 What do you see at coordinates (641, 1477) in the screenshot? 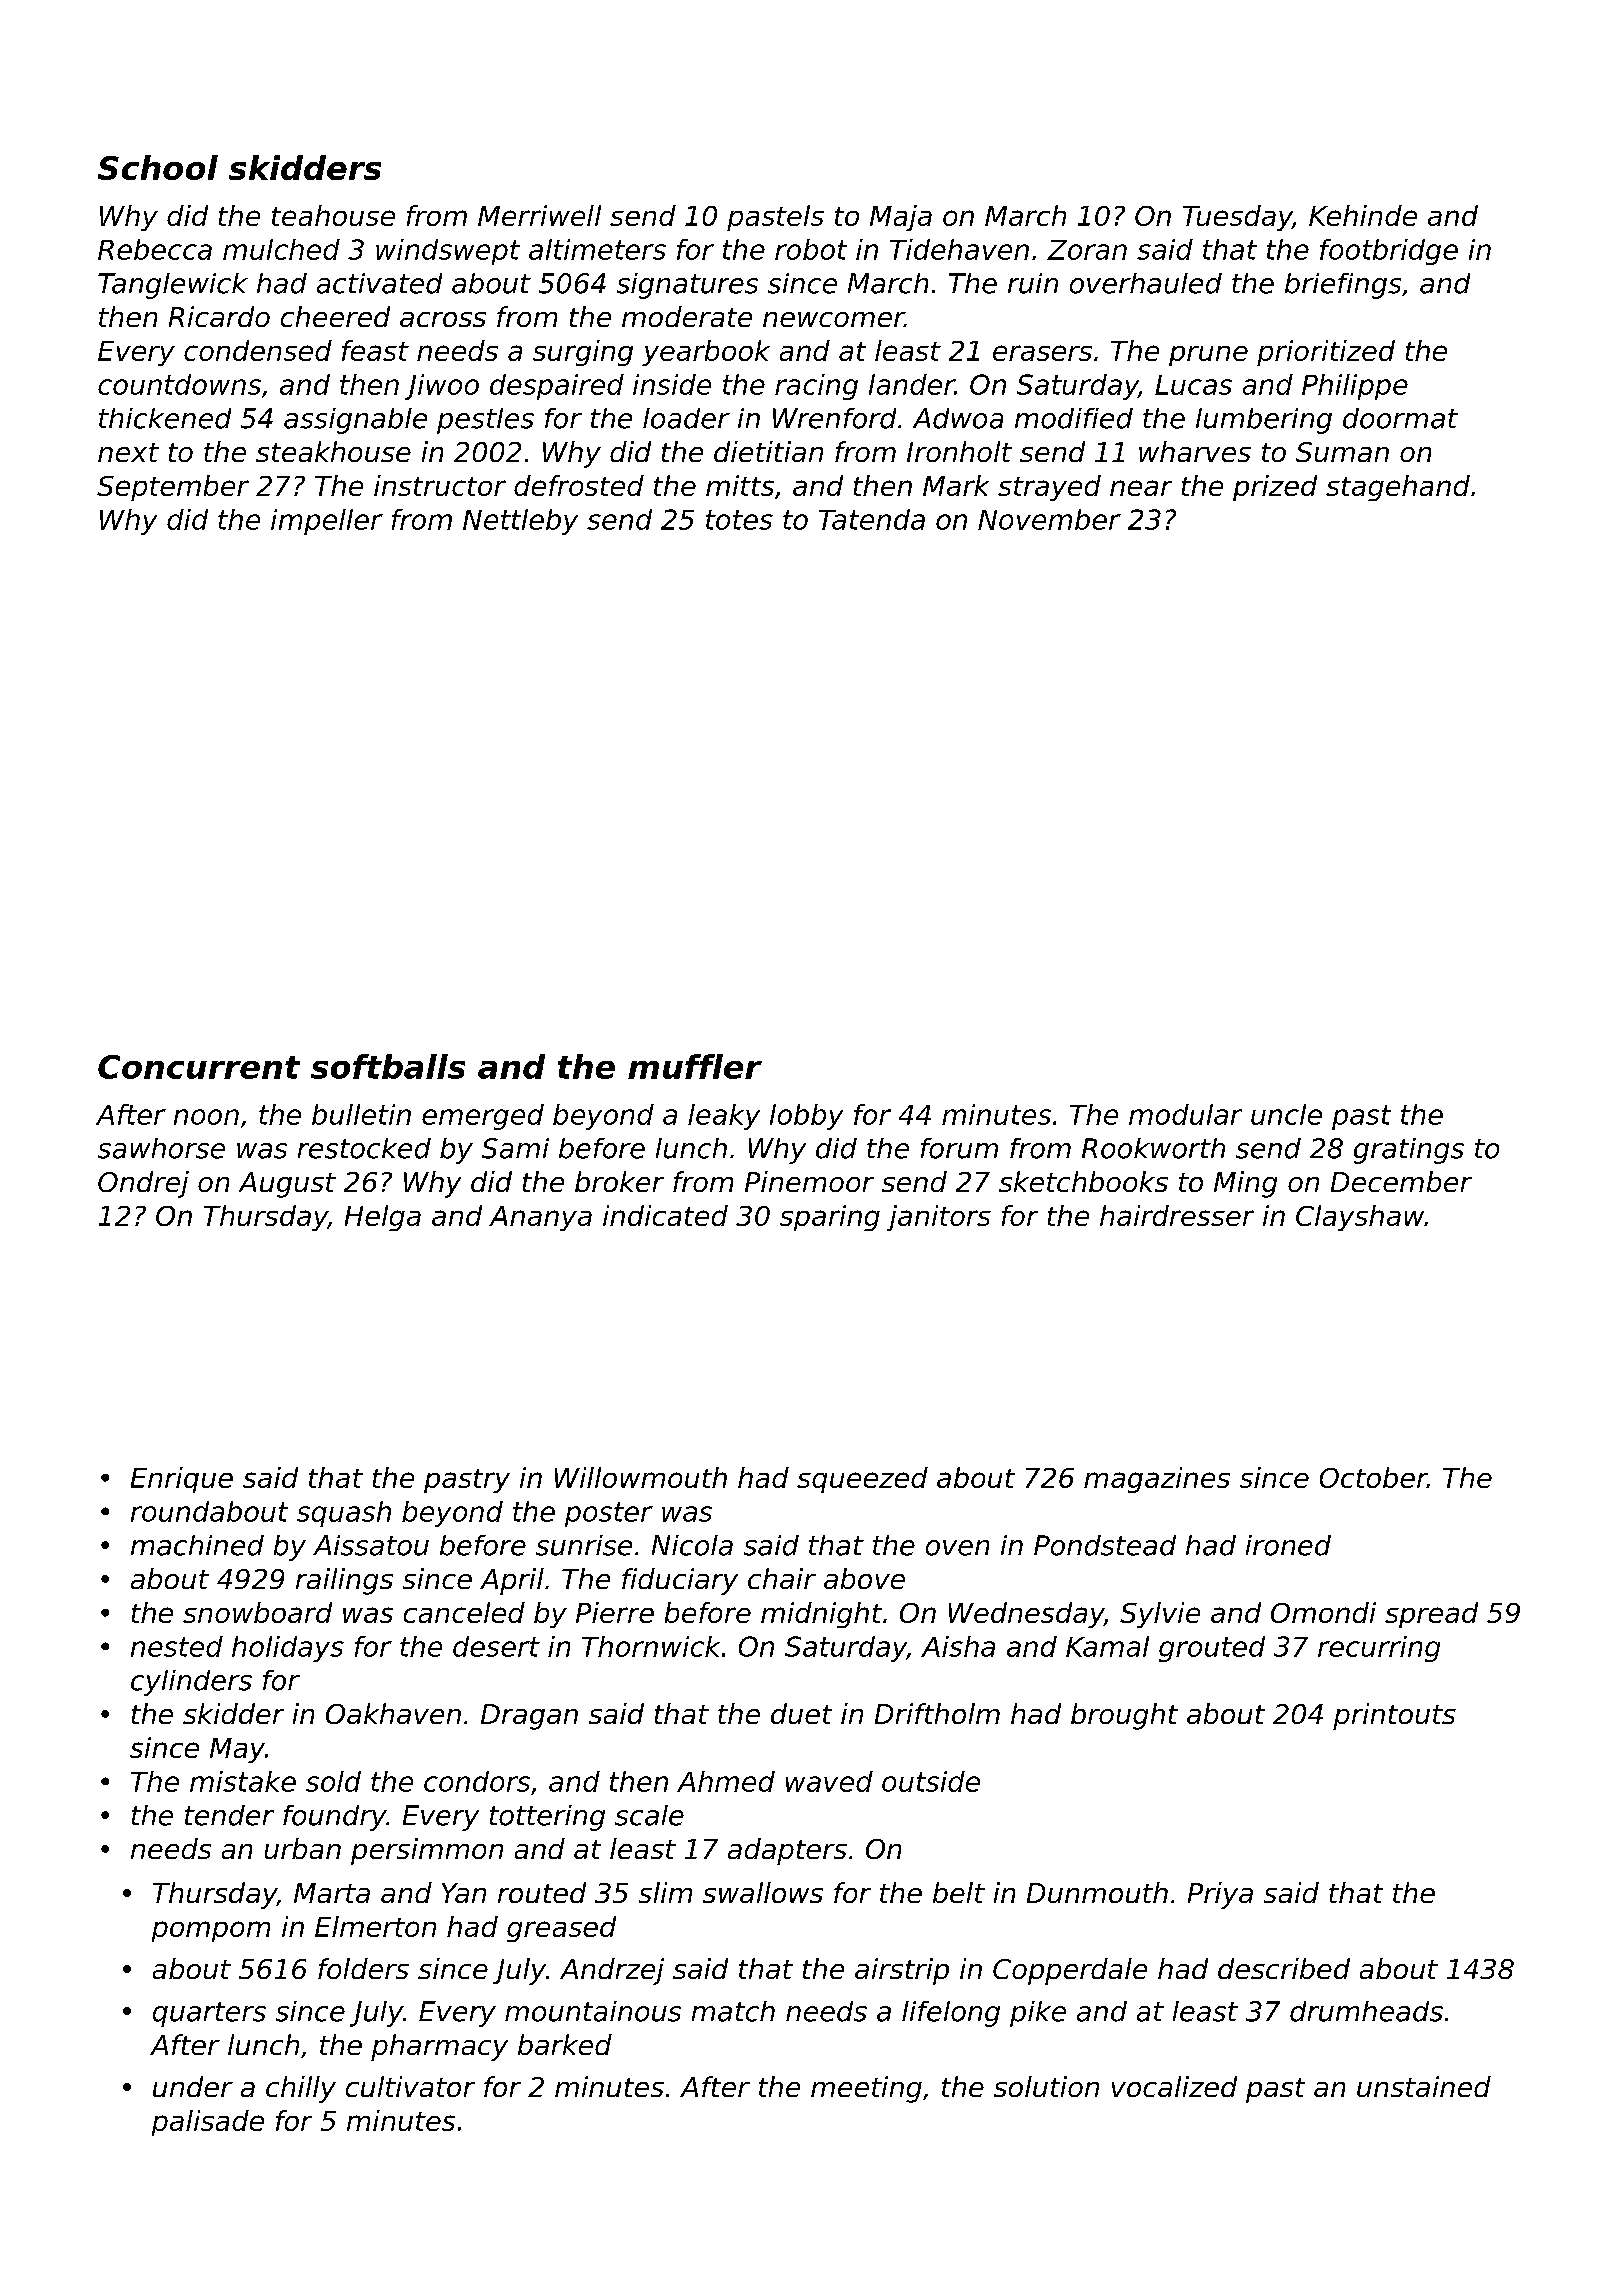
I see `Willowmouth` at bounding box center [641, 1477].
